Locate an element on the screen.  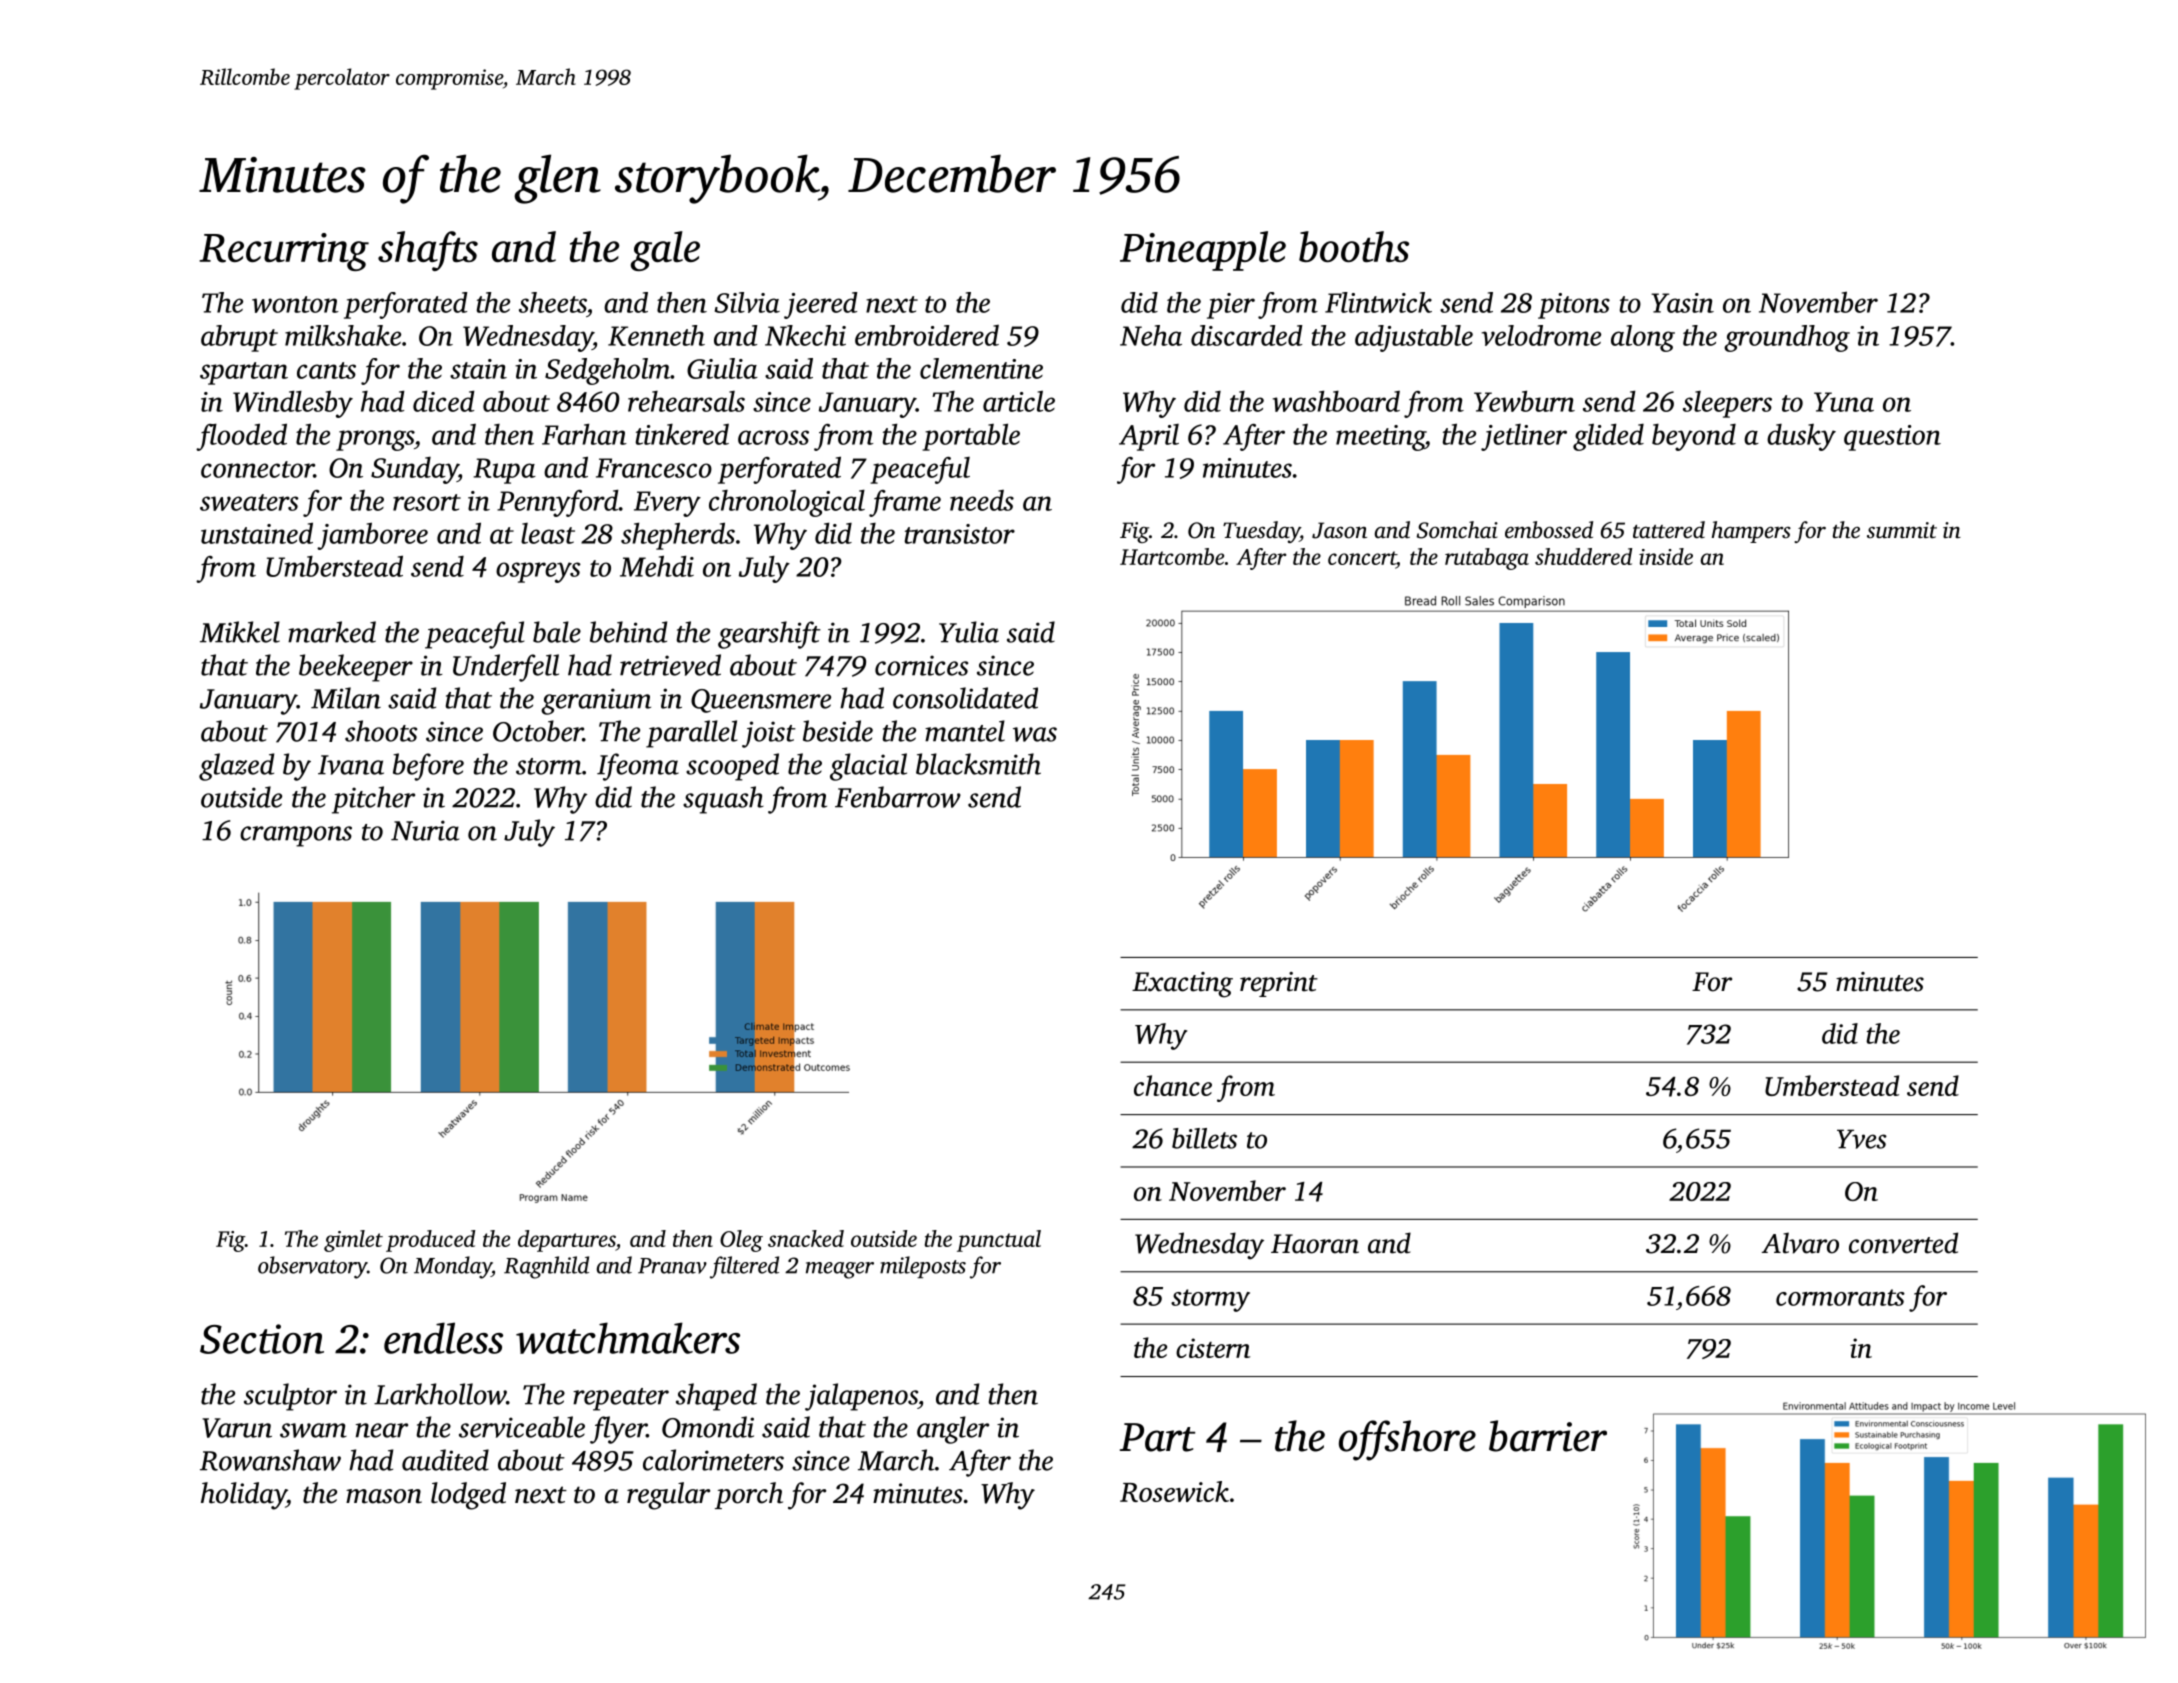
gale is located at coordinates (665, 251).
